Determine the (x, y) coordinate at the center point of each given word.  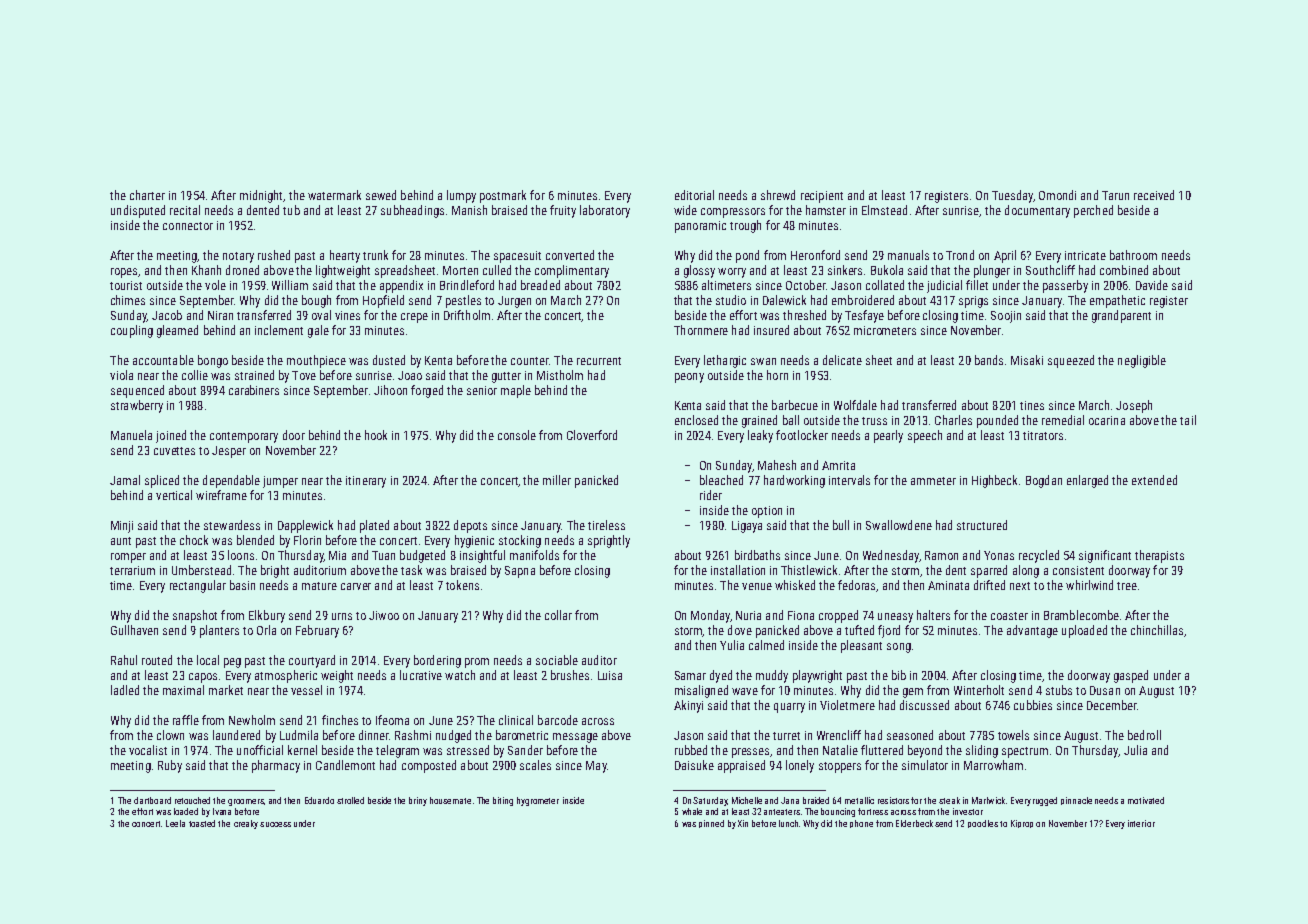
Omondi (1057, 195)
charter (147, 195)
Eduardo (319, 800)
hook (376, 435)
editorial (694, 195)
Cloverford (592, 435)
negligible (1142, 361)
